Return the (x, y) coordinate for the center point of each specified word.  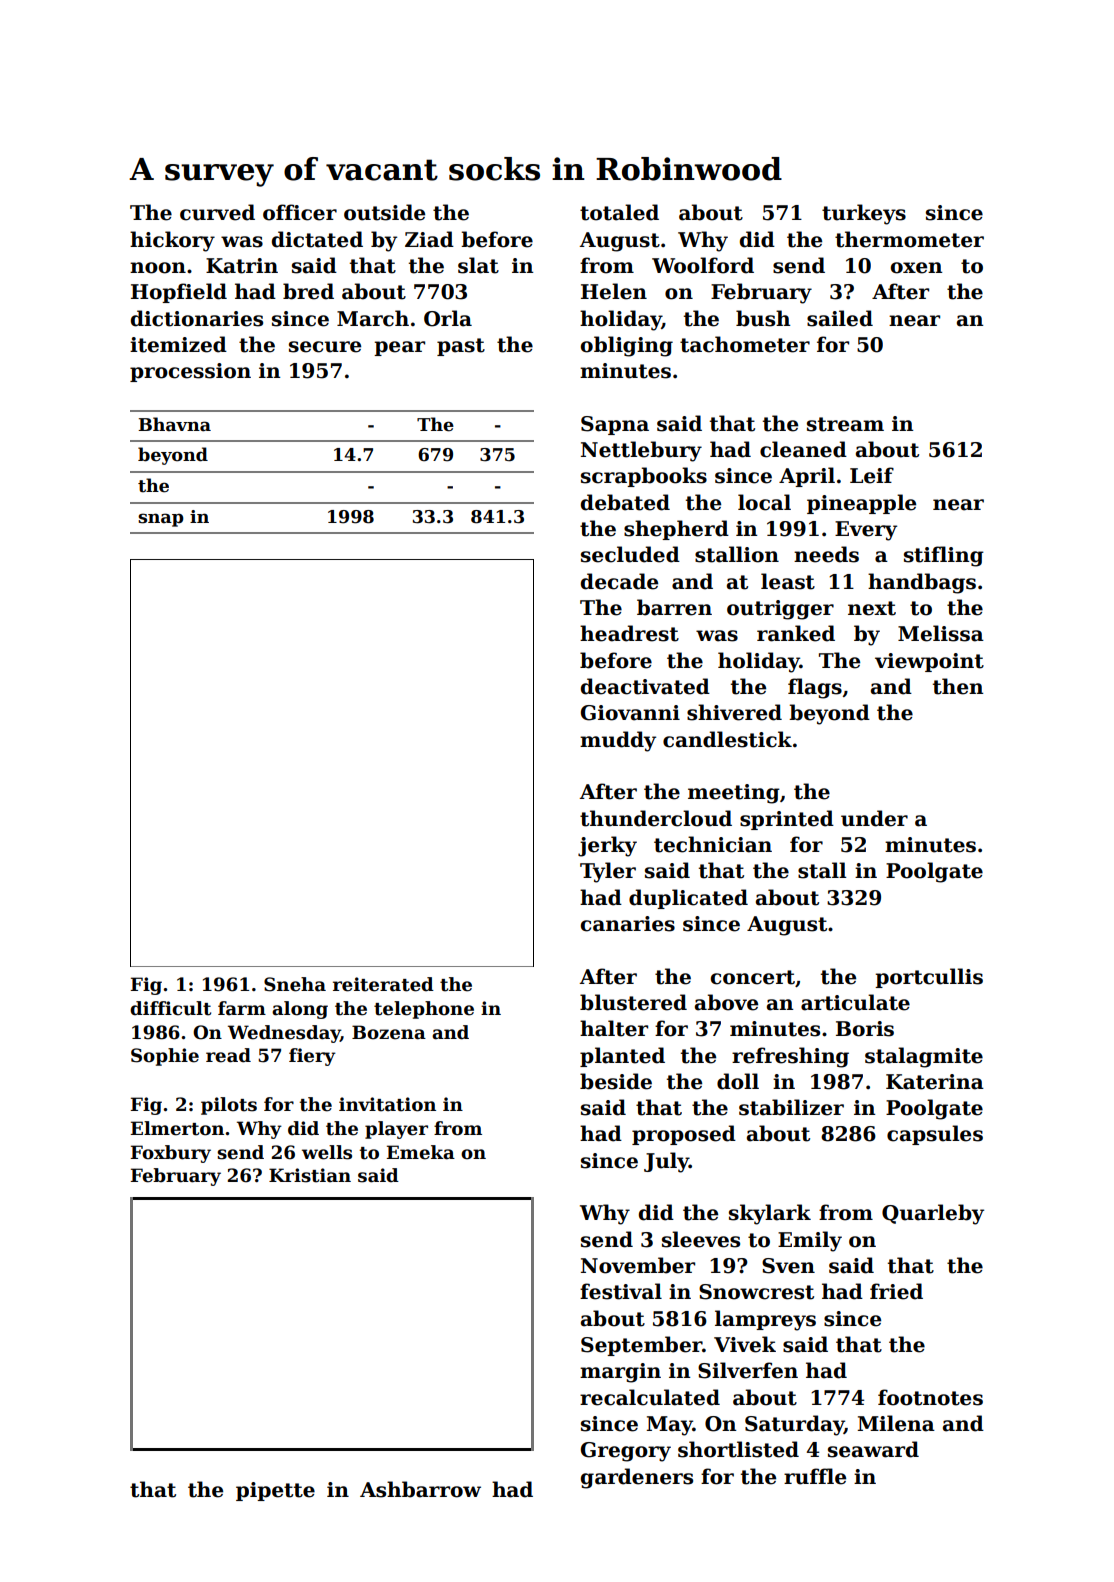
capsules (935, 1135)
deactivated (645, 686)
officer (300, 212)
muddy (618, 741)
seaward (873, 1449)
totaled (619, 212)
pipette (275, 1491)
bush (763, 318)
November (638, 1265)
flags (815, 688)
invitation (387, 1104)
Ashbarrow (420, 1489)
